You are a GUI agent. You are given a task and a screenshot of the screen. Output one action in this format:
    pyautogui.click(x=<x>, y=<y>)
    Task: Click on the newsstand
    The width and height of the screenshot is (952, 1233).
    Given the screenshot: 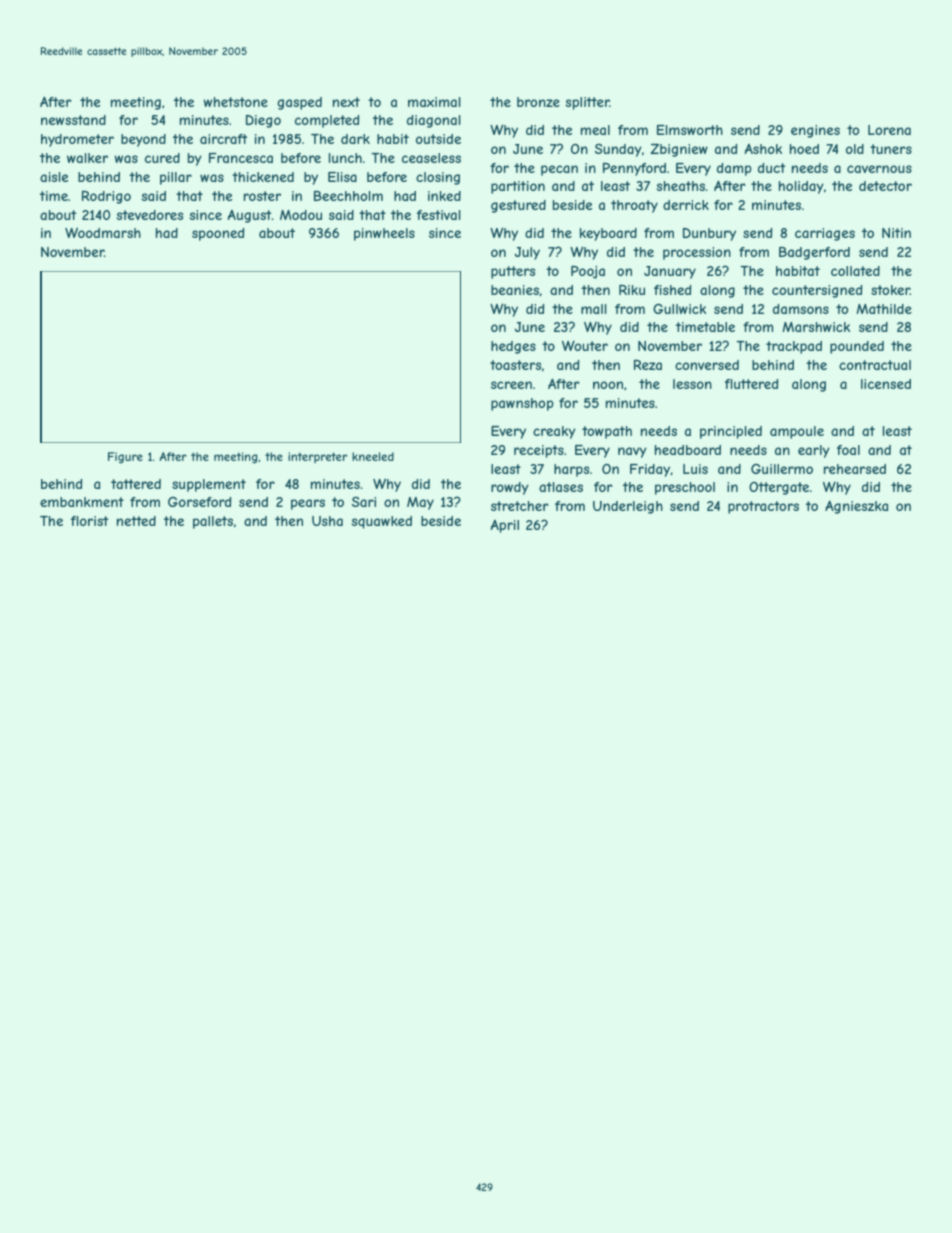 What is the action you would take?
    pyautogui.click(x=73, y=120)
